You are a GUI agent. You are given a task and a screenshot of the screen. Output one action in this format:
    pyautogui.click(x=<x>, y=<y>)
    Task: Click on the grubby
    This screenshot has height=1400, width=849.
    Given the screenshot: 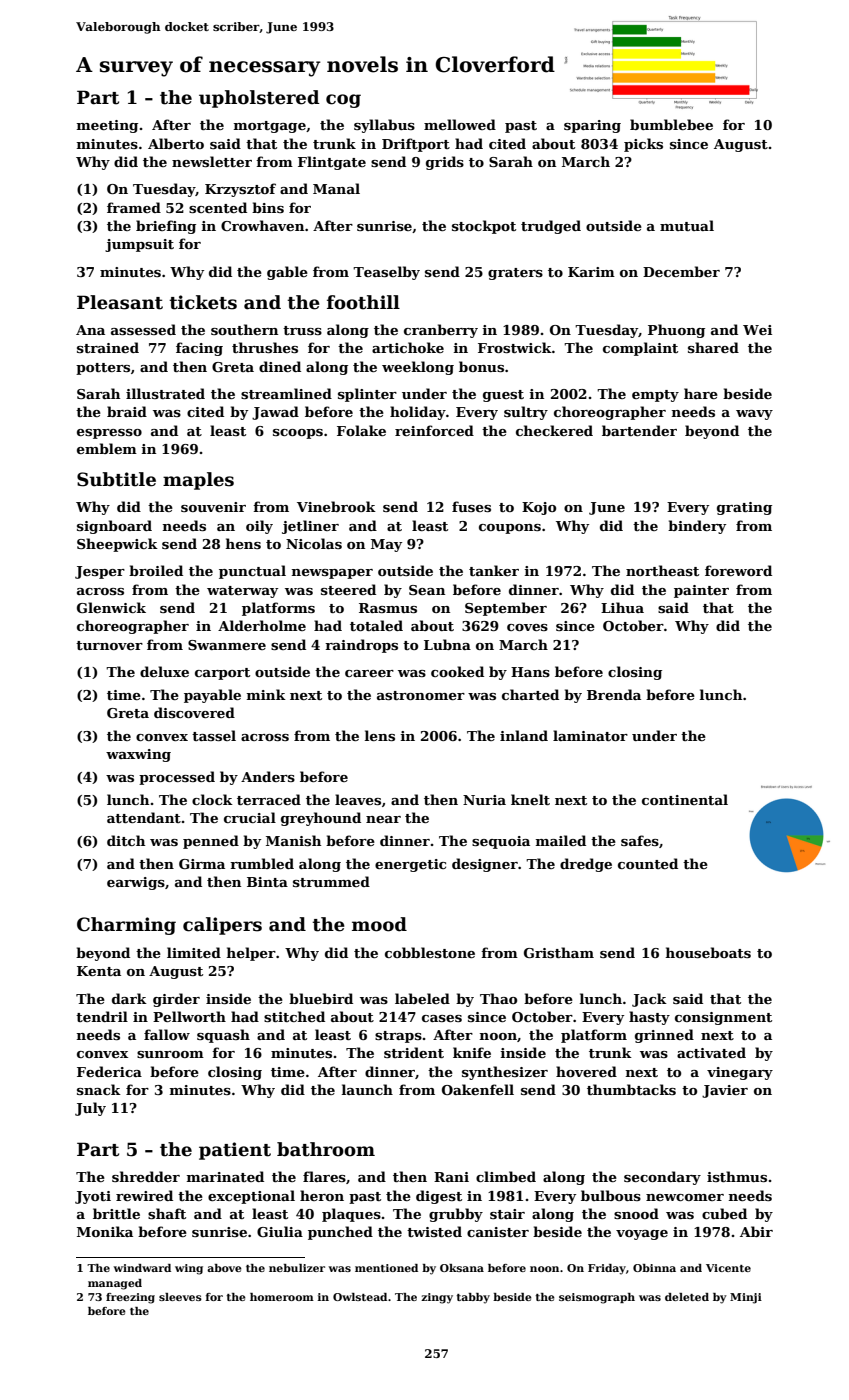 What is the action you would take?
    pyautogui.click(x=456, y=1215)
